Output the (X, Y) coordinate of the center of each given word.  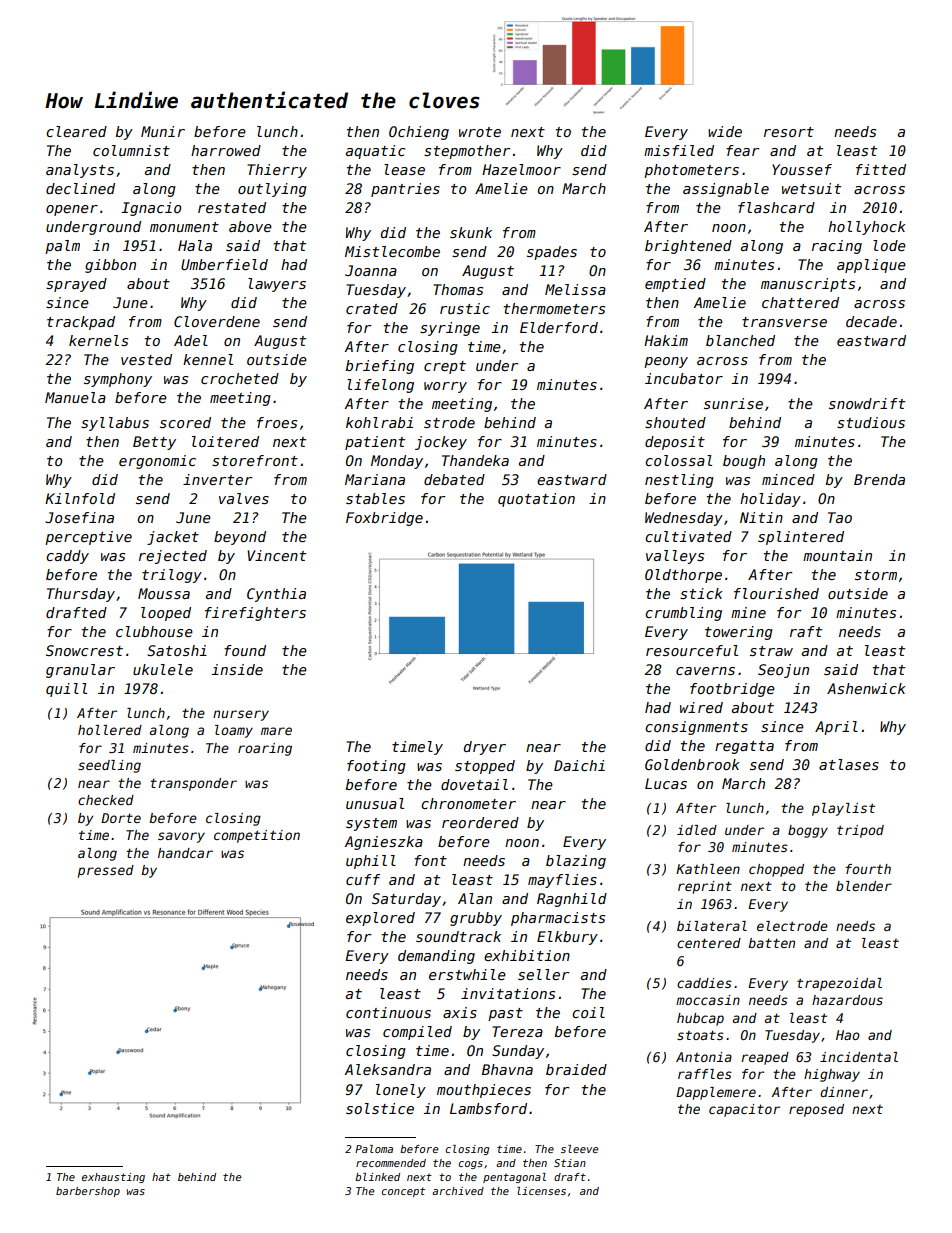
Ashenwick (866, 688)
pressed (106, 871)
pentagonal (514, 1178)
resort (789, 132)
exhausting (113, 1178)
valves (244, 498)
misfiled (679, 150)
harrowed (226, 150)
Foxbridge (384, 519)
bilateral (712, 926)
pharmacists (558, 919)
